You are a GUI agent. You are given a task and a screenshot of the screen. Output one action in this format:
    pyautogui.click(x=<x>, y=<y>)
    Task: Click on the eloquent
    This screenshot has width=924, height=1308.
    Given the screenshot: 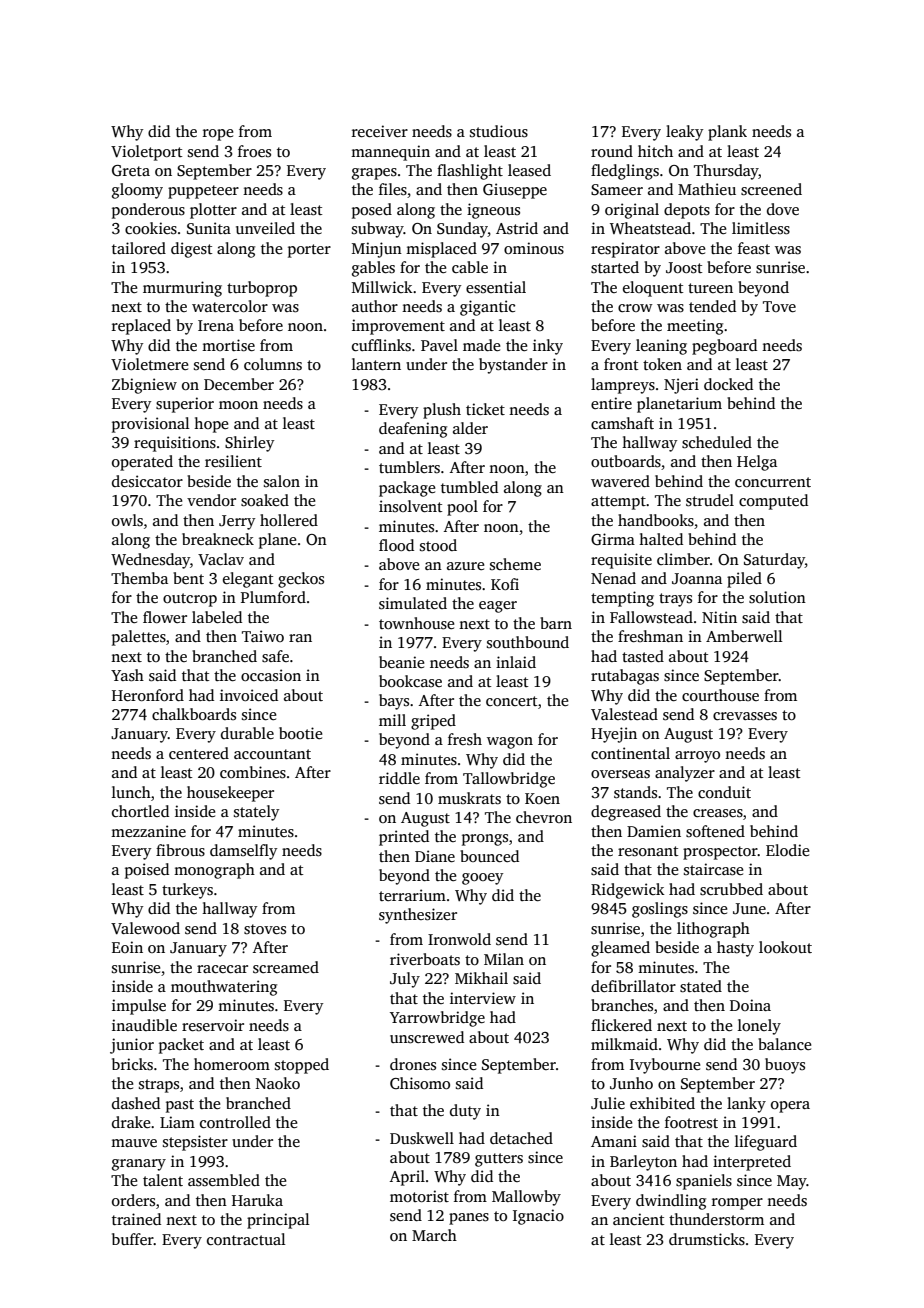 What is the action you would take?
    pyautogui.click(x=653, y=289)
